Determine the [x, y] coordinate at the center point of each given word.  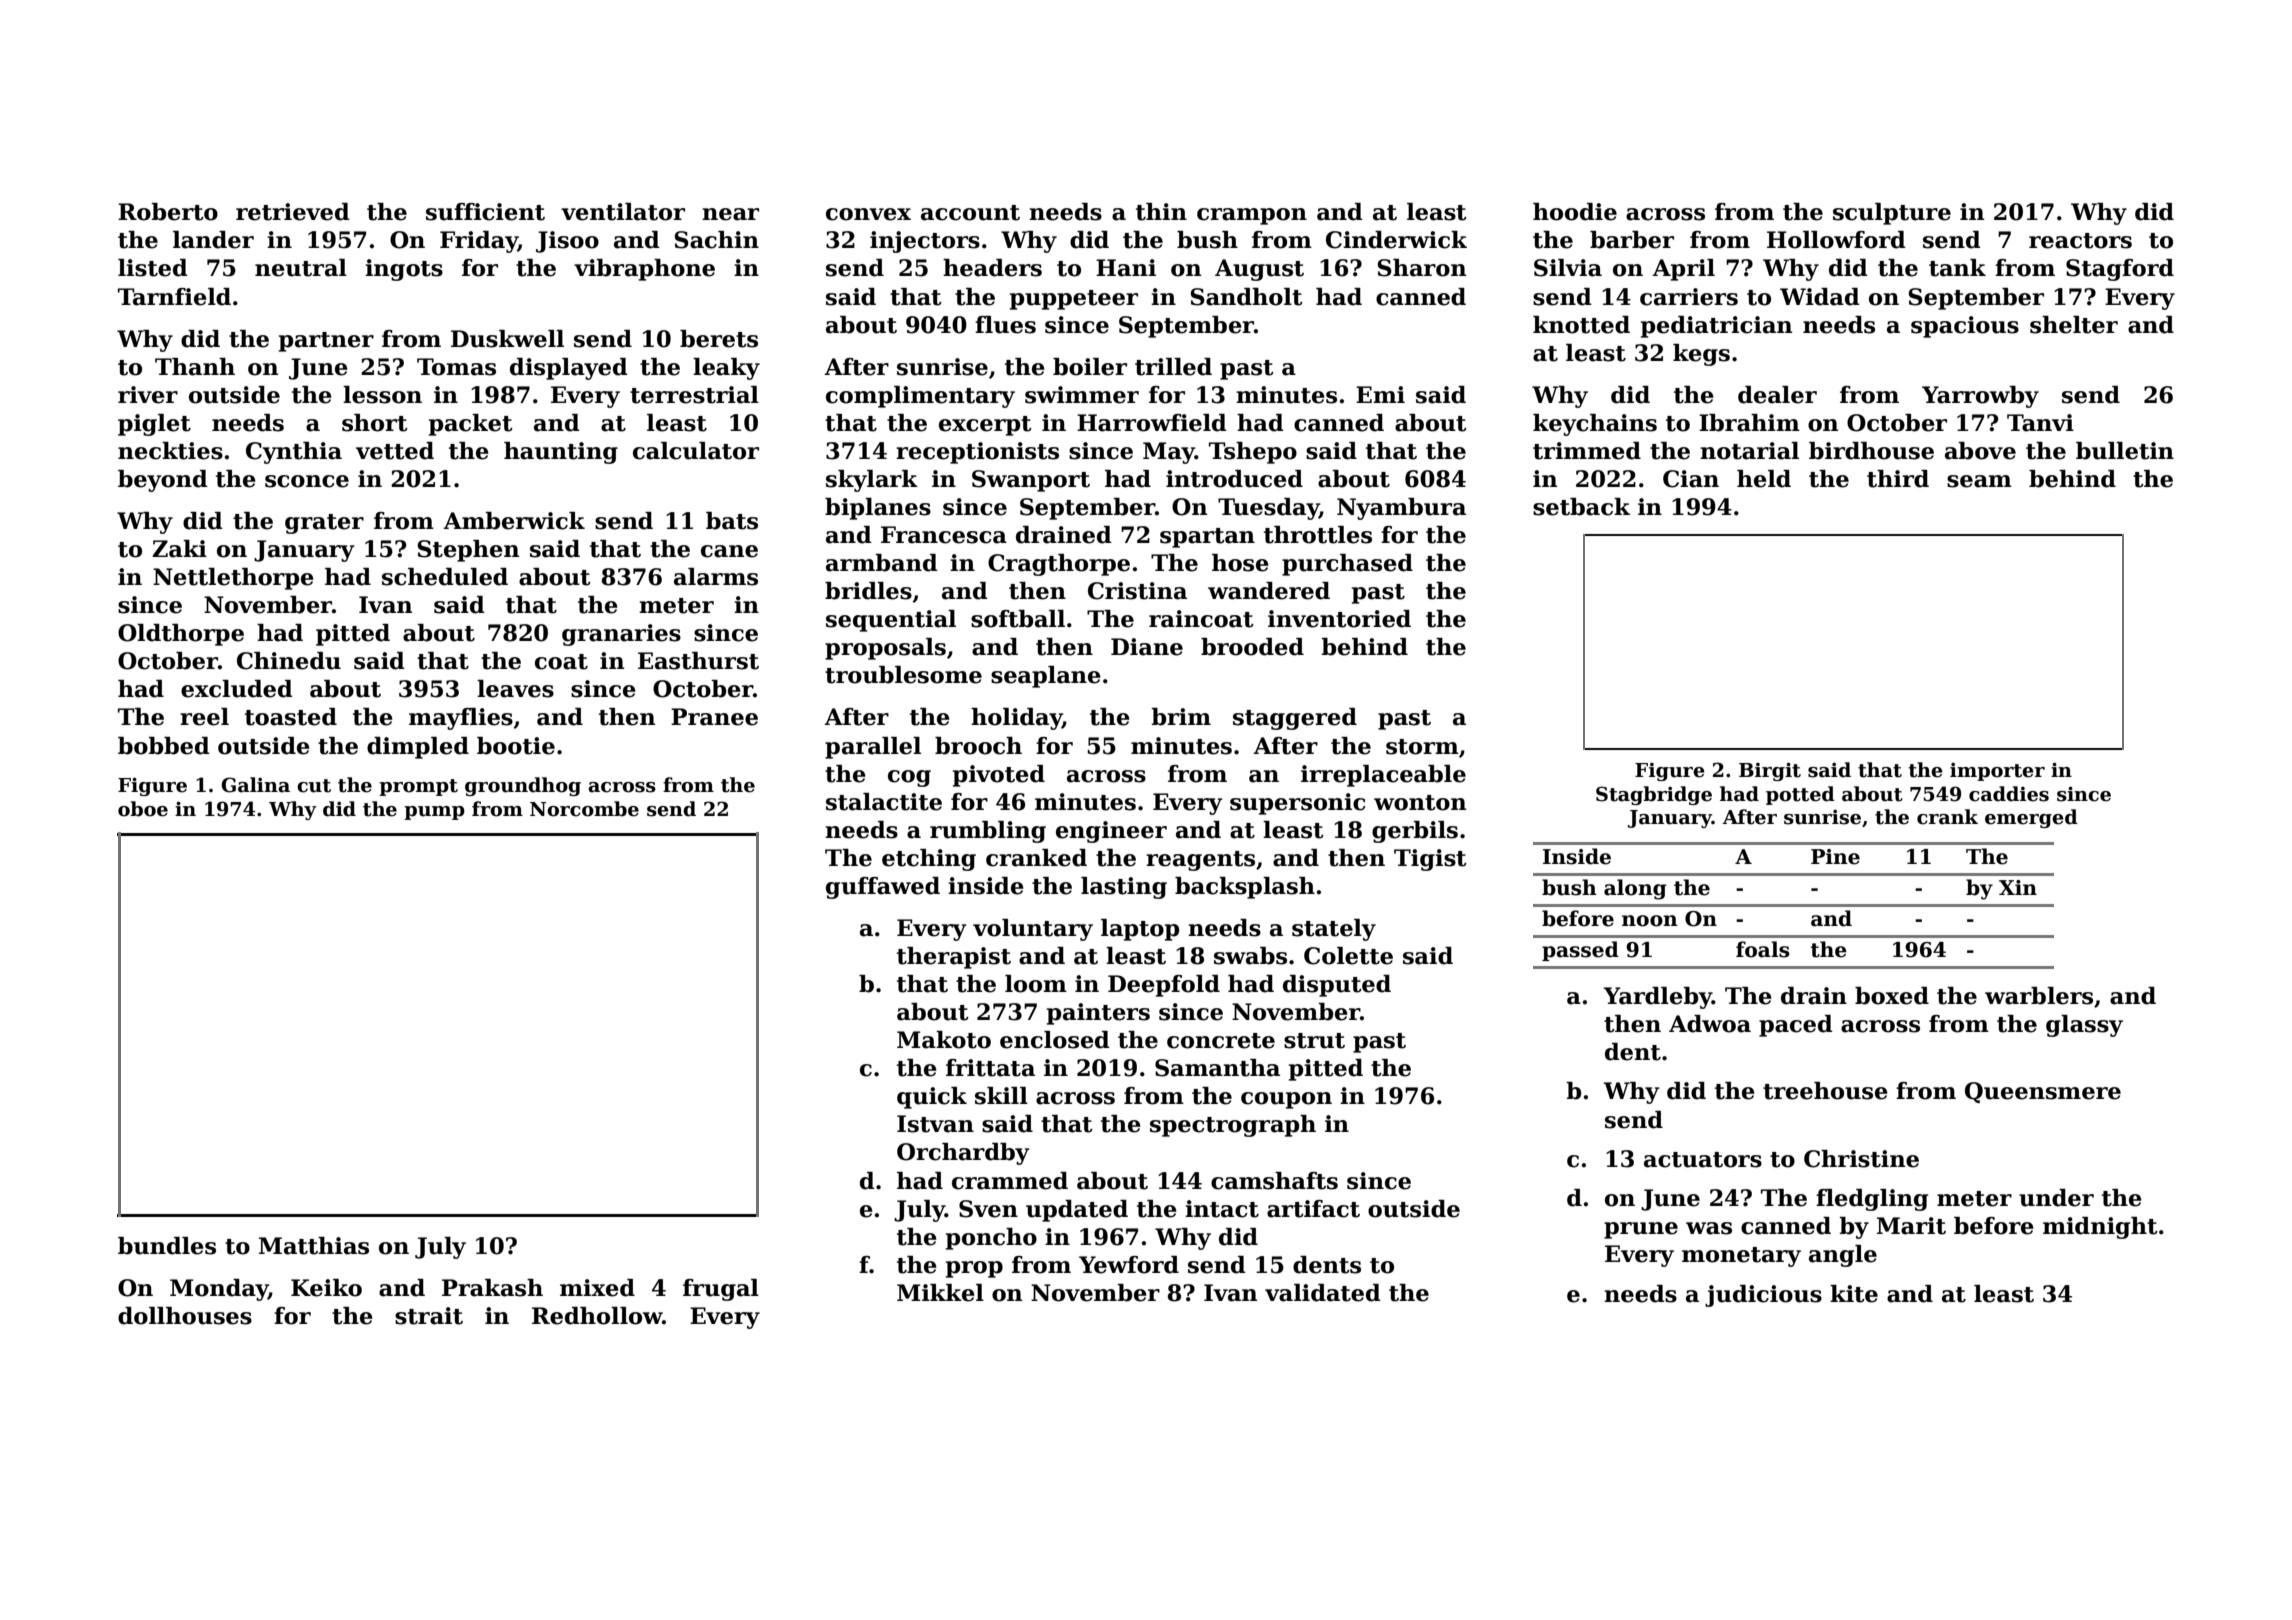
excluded [237, 689]
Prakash [492, 1288]
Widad [1820, 297]
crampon [1252, 216]
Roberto [168, 212]
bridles [868, 591]
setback [1581, 507]
